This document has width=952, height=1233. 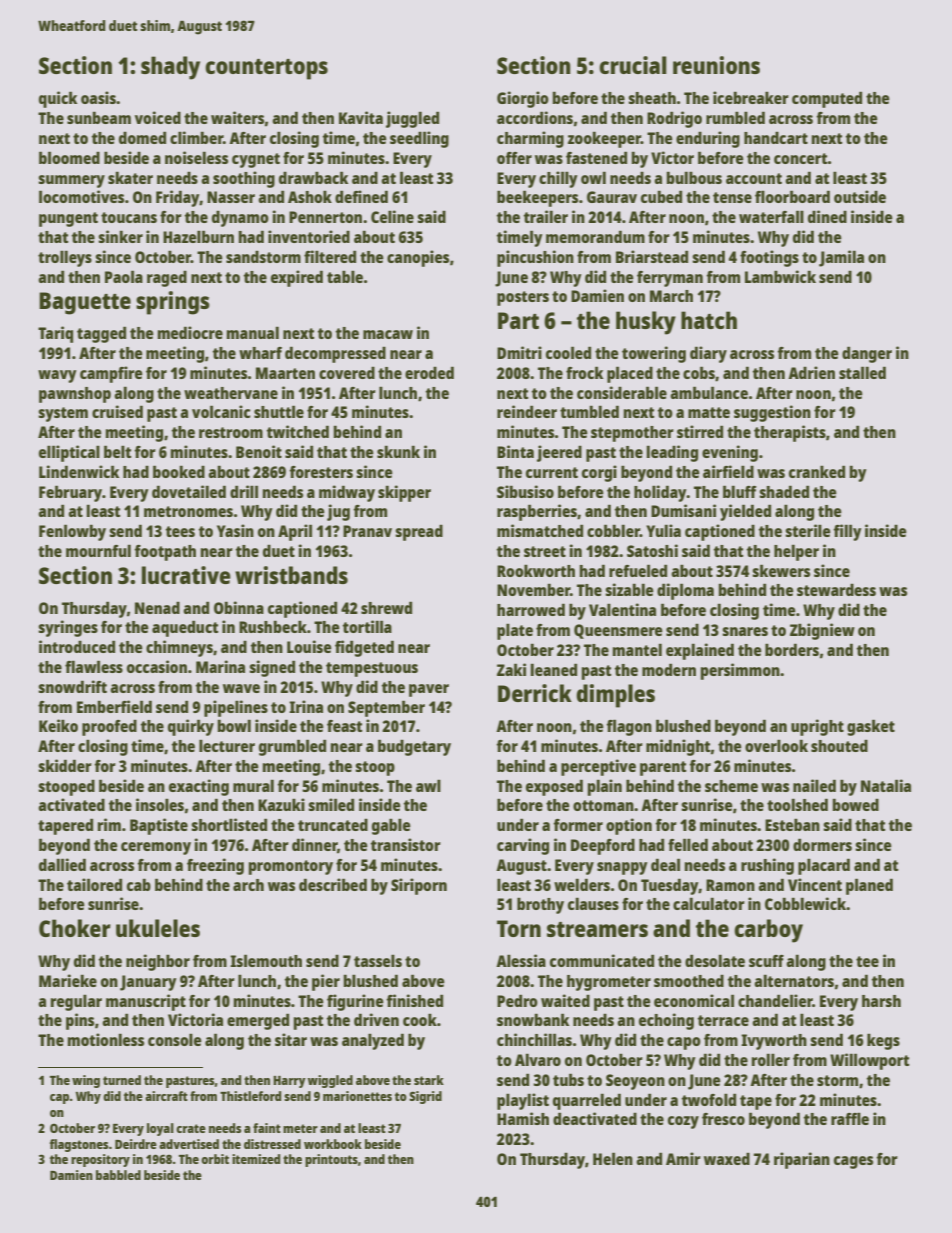 What do you see at coordinates (817, 471) in the document?
I see `cranked` at bounding box center [817, 471].
